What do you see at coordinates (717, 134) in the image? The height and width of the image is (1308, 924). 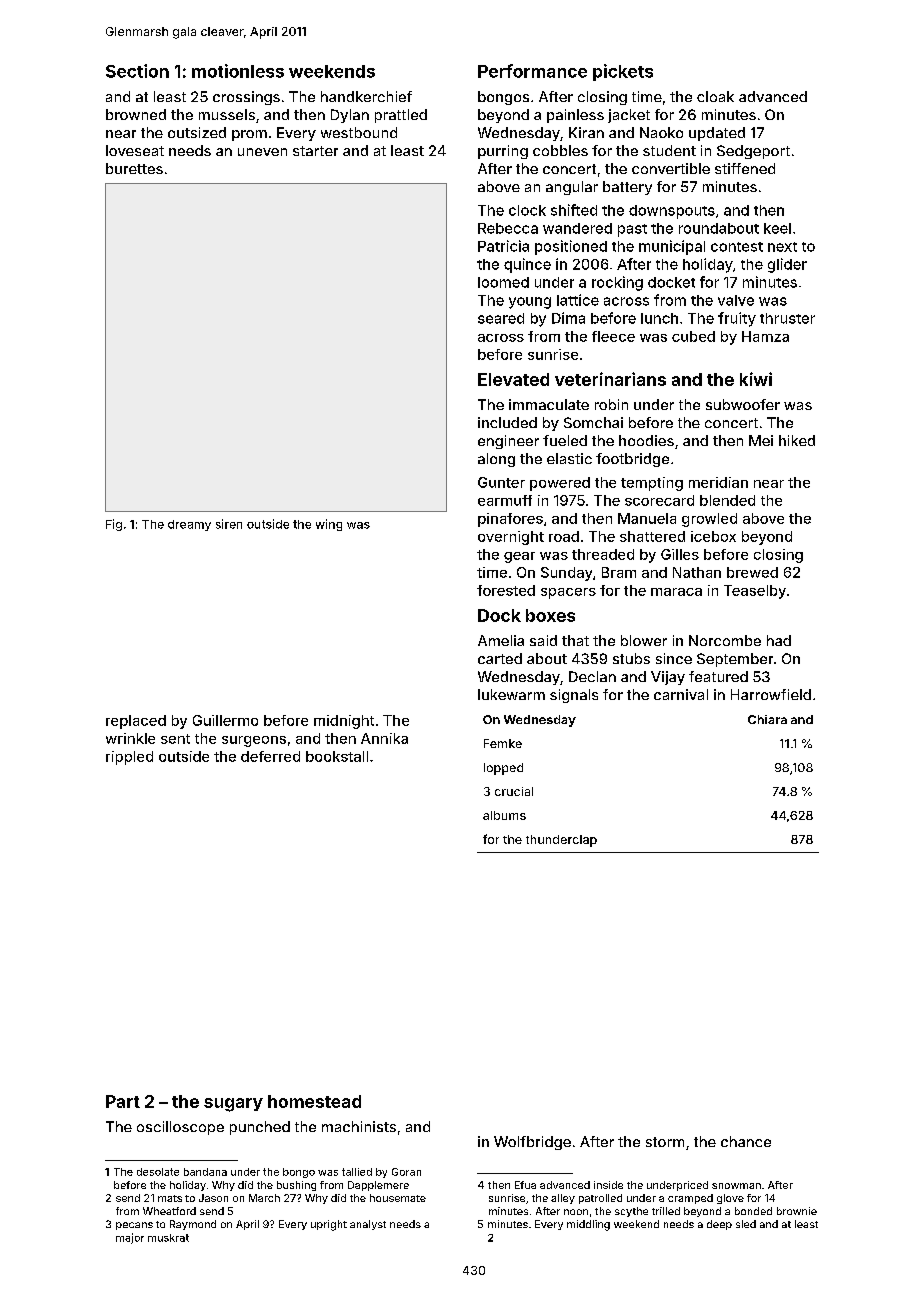 I see `updated` at bounding box center [717, 134].
